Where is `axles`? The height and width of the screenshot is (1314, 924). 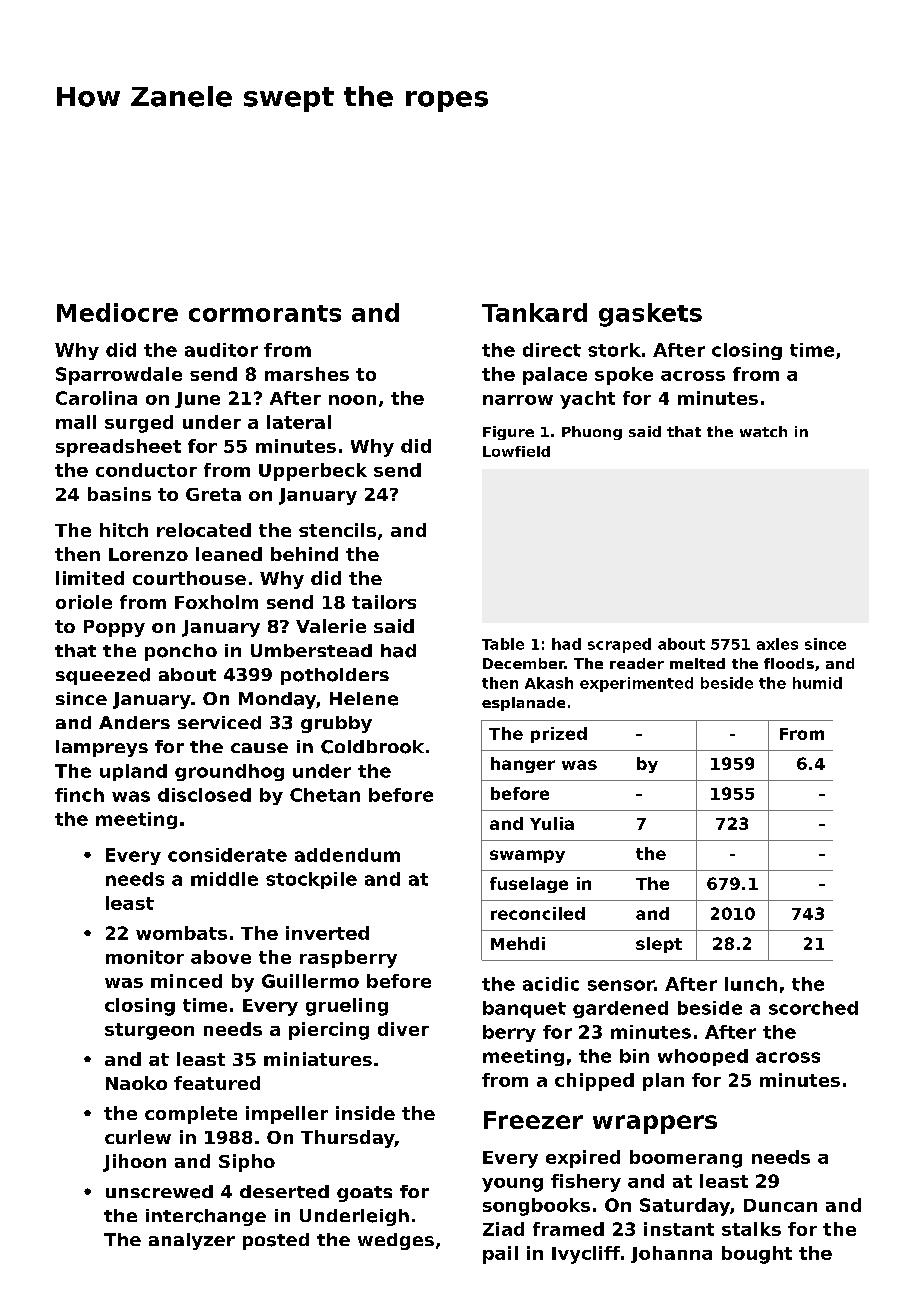 axles is located at coordinates (777, 644).
